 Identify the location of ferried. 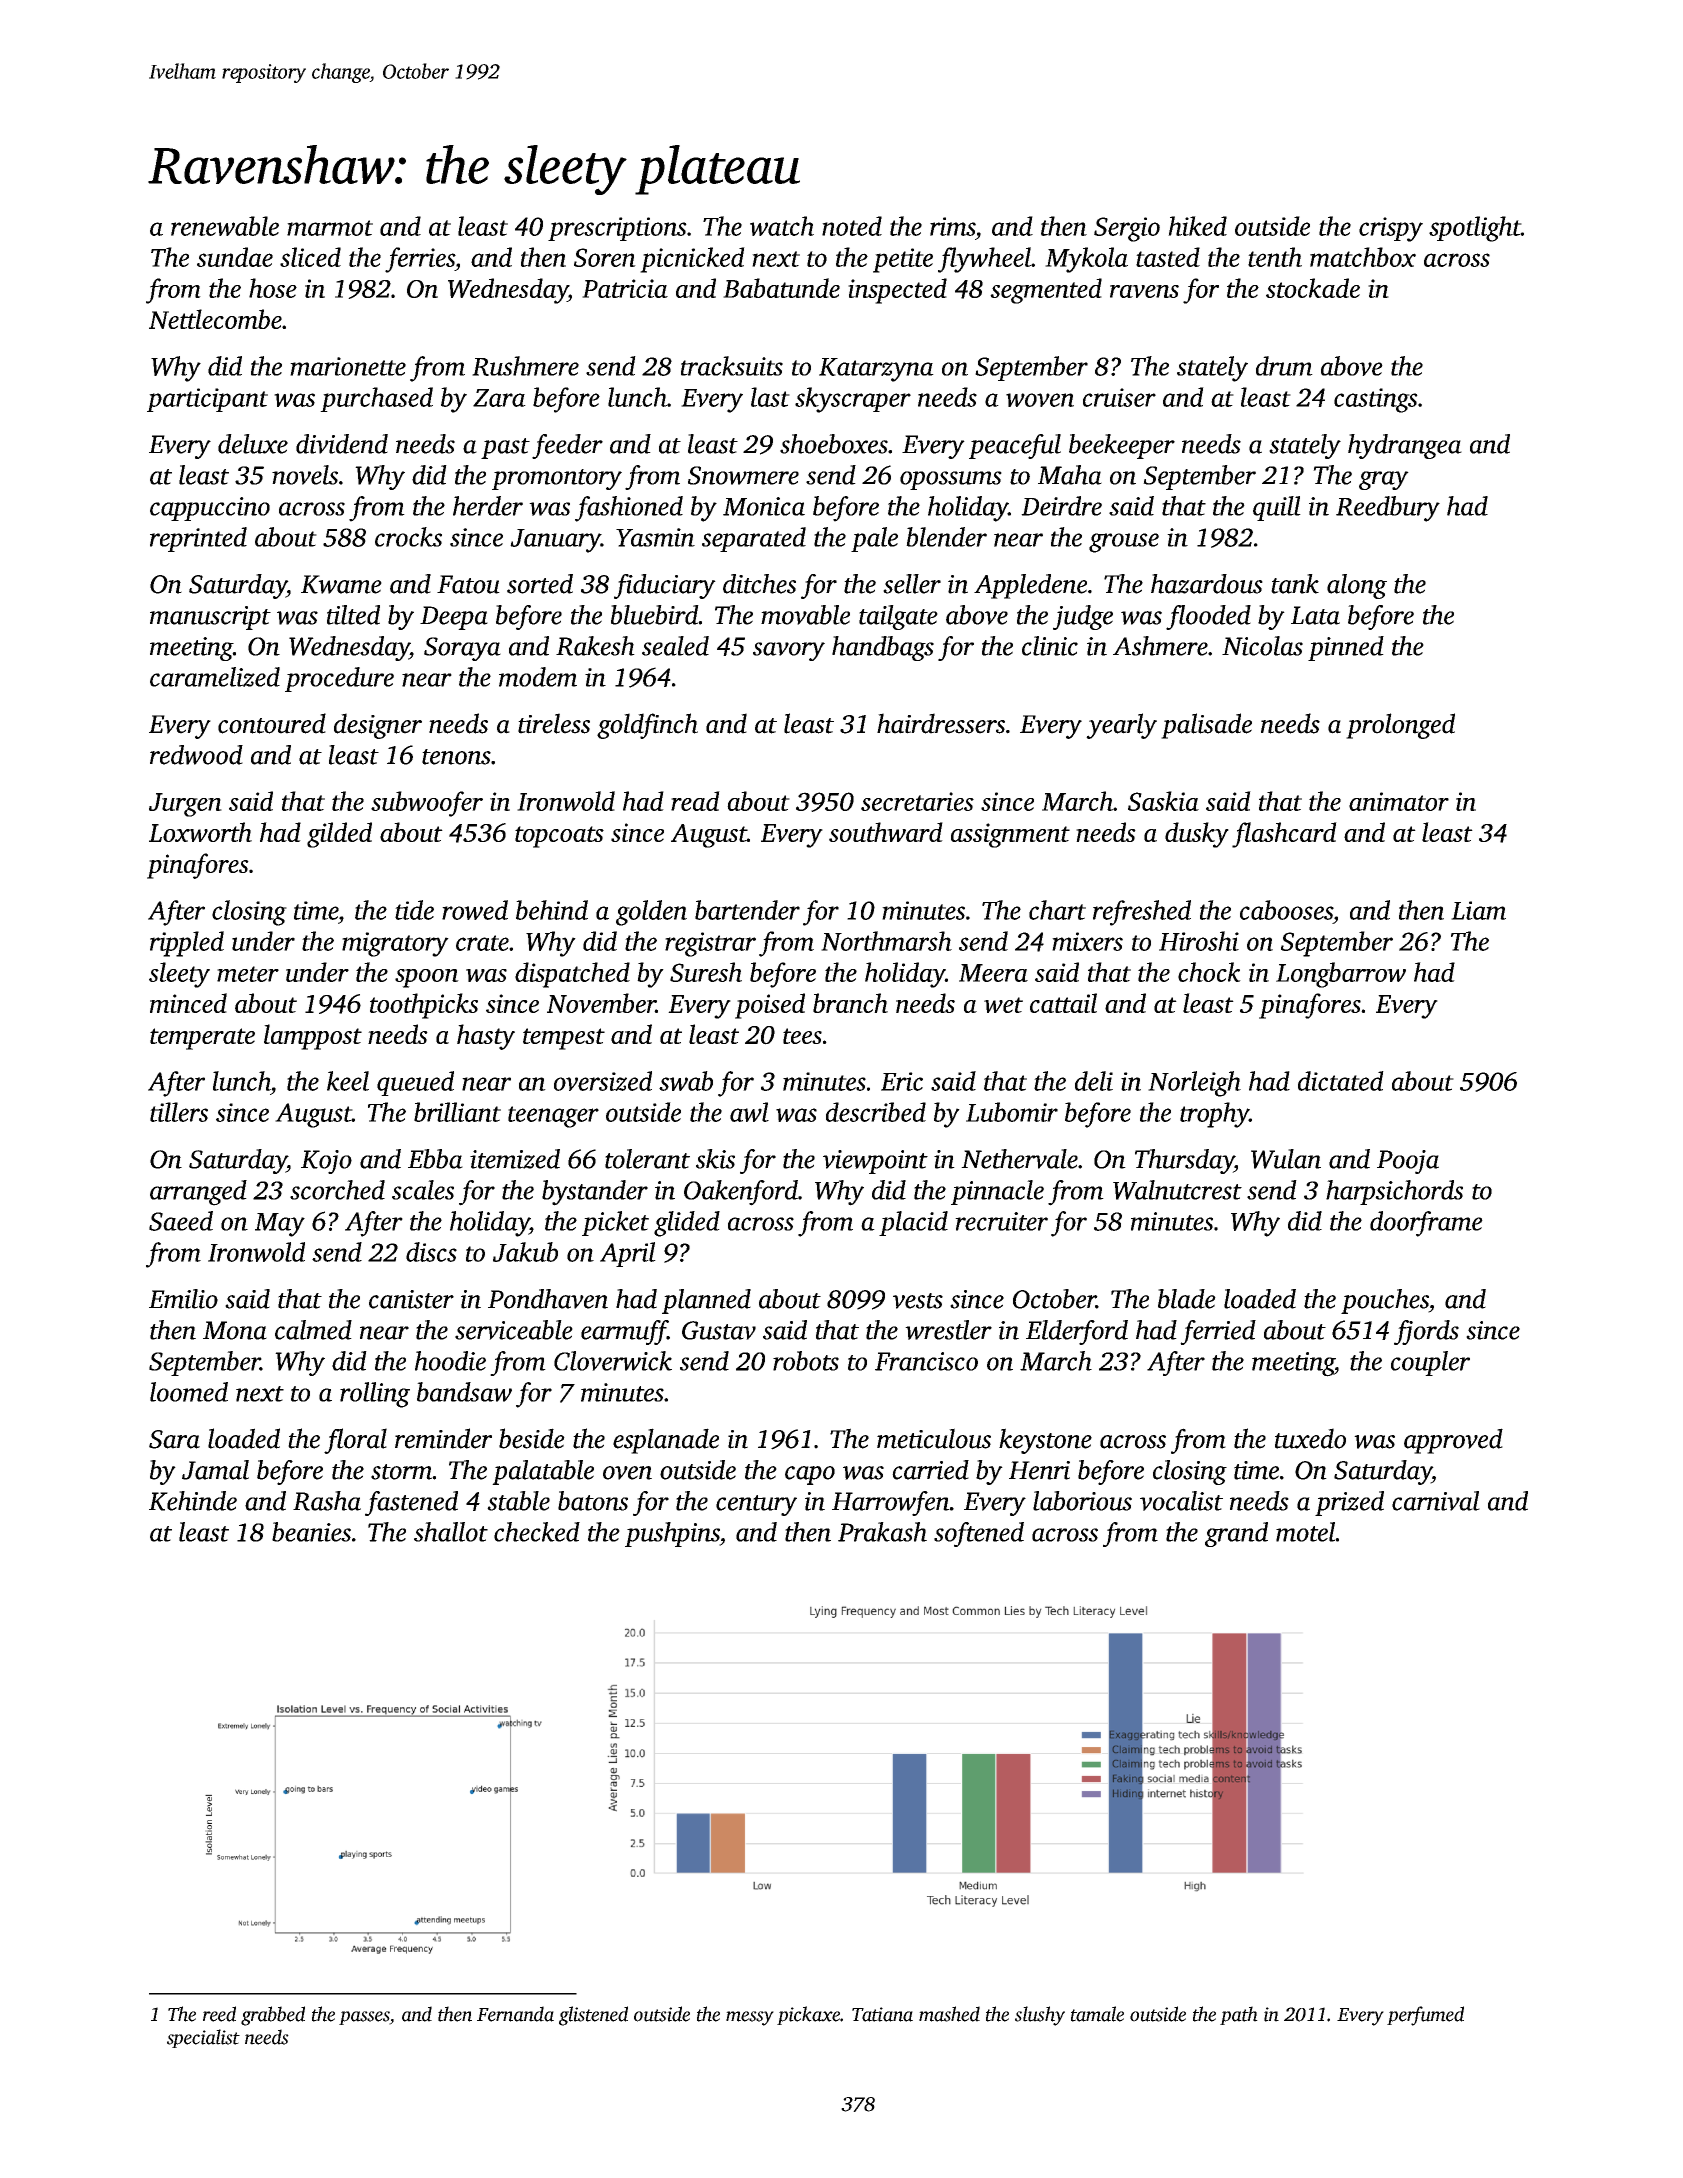
(1218, 1332).
